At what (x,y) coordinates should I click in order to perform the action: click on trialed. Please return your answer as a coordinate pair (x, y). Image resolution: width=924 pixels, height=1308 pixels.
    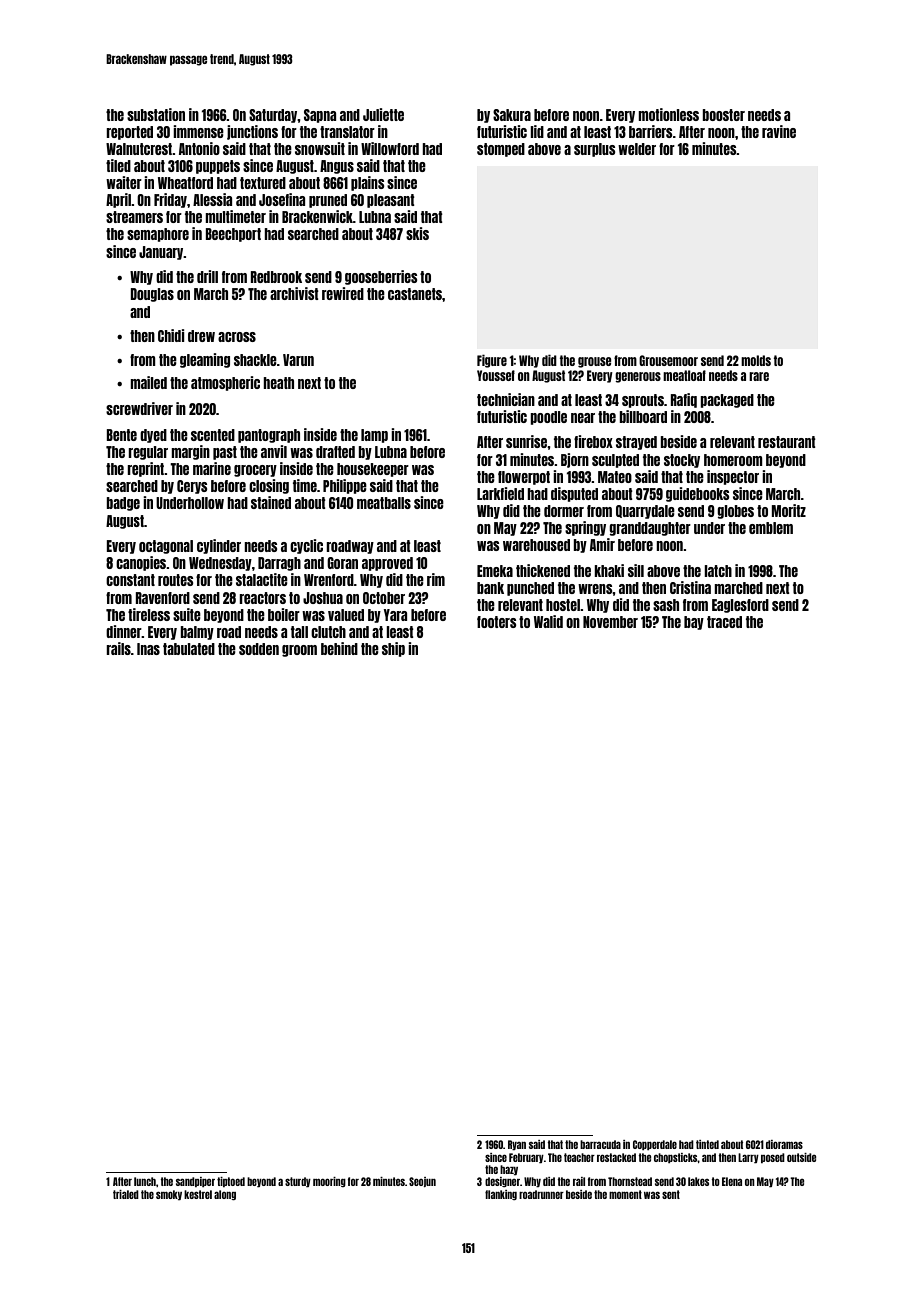
    Looking at the image, I should click on (126, 1194).
